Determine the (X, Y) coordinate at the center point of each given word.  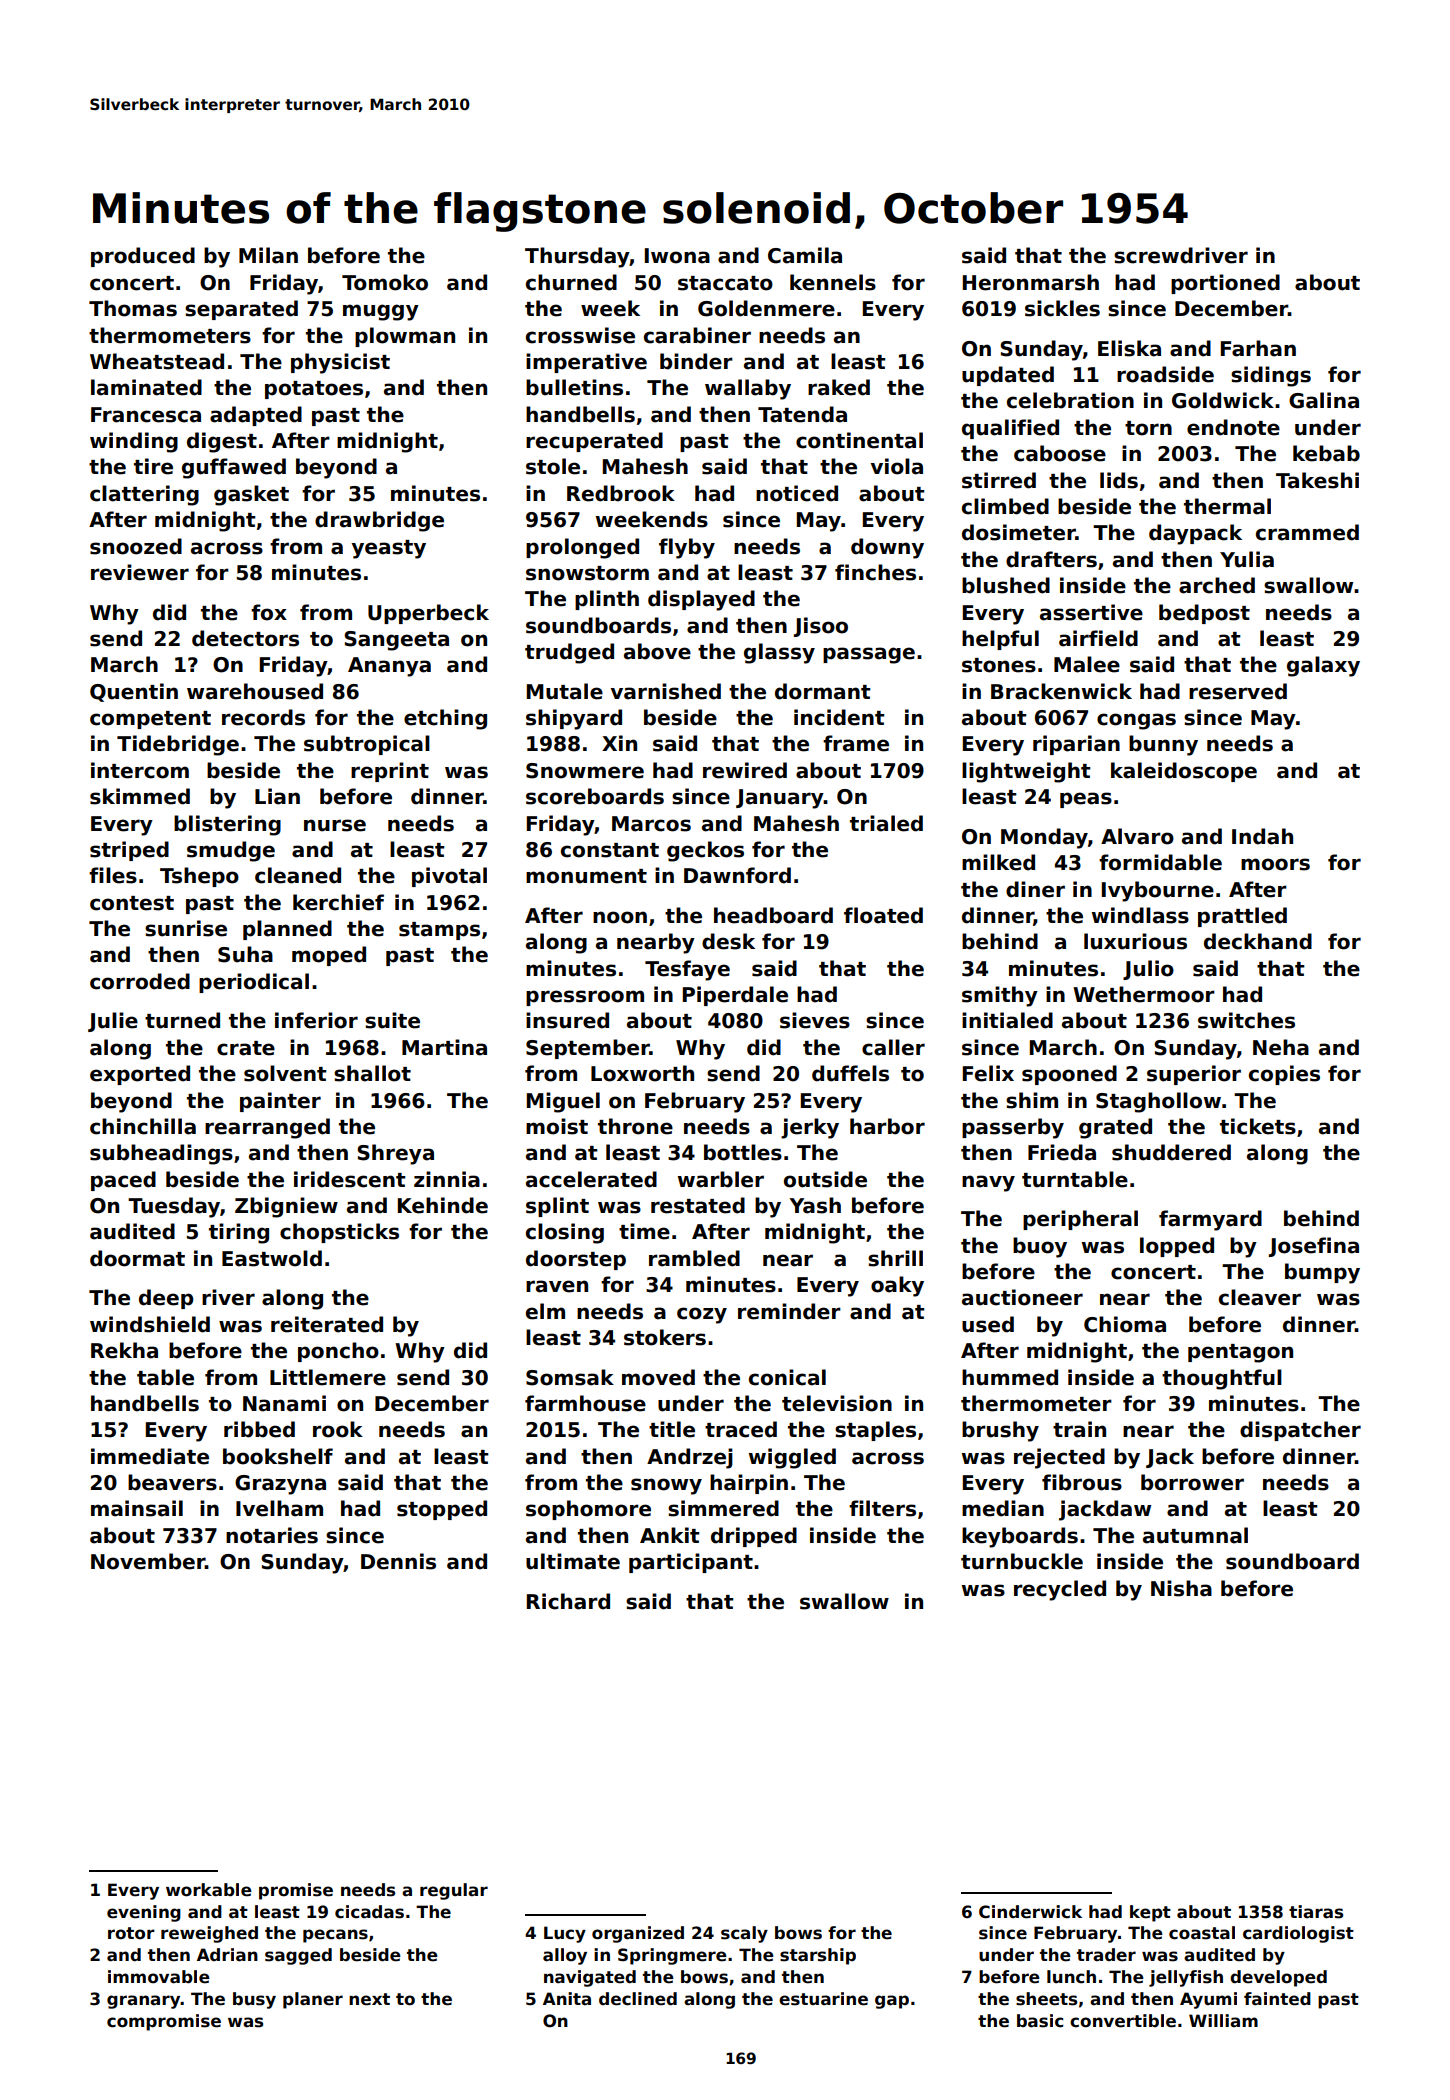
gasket (251, 495)
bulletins (574, 387)
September (588, 1049)
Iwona (677, 256)
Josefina (1314, 1247)
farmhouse (585, 1403)
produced (143, 257)
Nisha (1181, 1588)
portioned (1225, 284)
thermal (1227, 506)
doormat (137, 1258)
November (148, 1561)
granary (144, 2002)
